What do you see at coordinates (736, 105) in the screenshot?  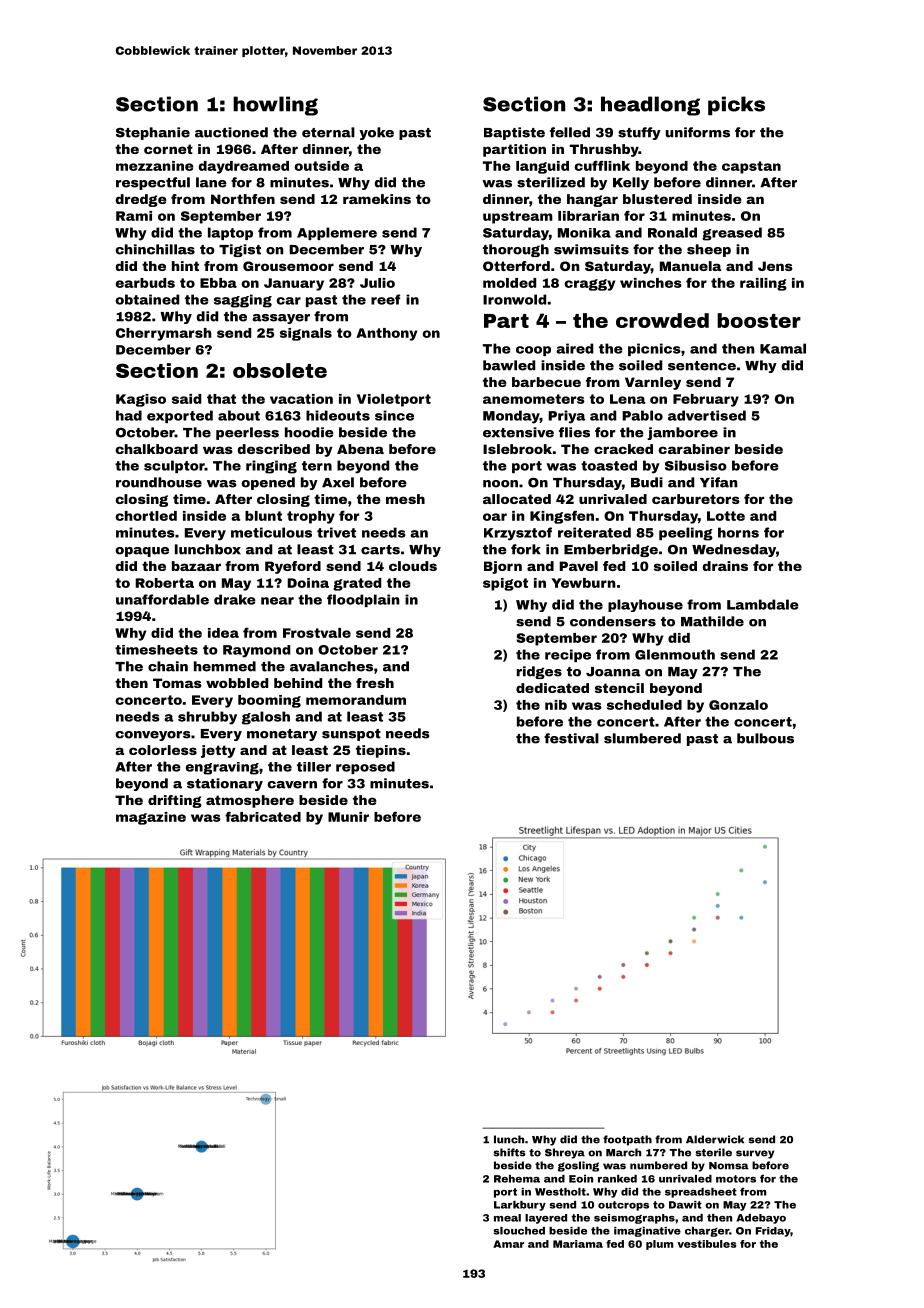 I see `picks` at bounding box center [736, 105].
